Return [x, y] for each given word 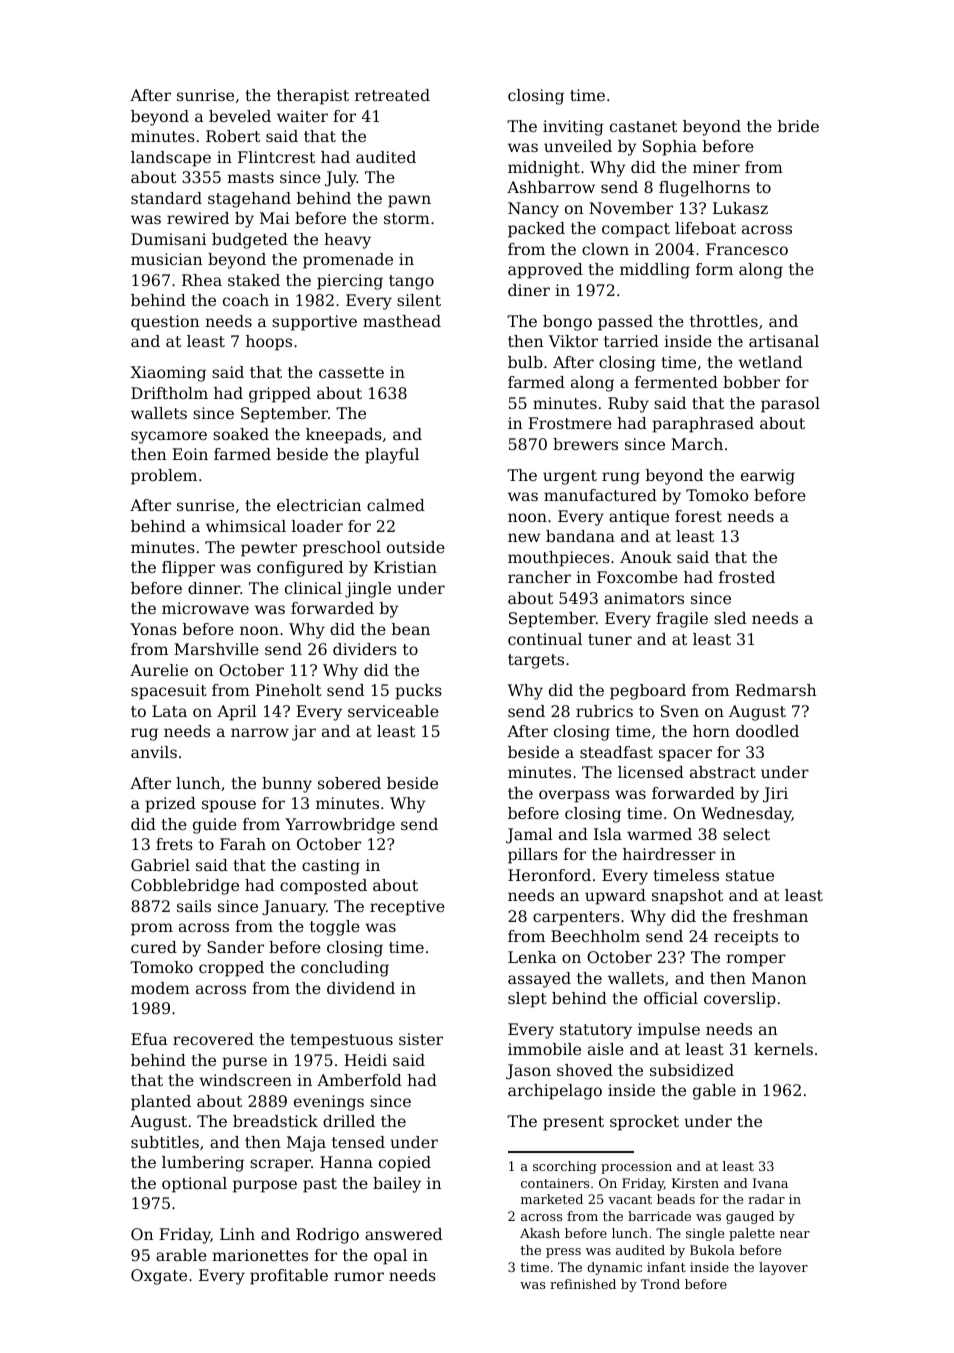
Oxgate [159, 1277]
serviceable [393, 711]
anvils [154, 752]
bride [798, 126]
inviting [573, 128]
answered [403, 1234]
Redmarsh [776, 690]
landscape [171, 159]
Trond [660, 1284]
